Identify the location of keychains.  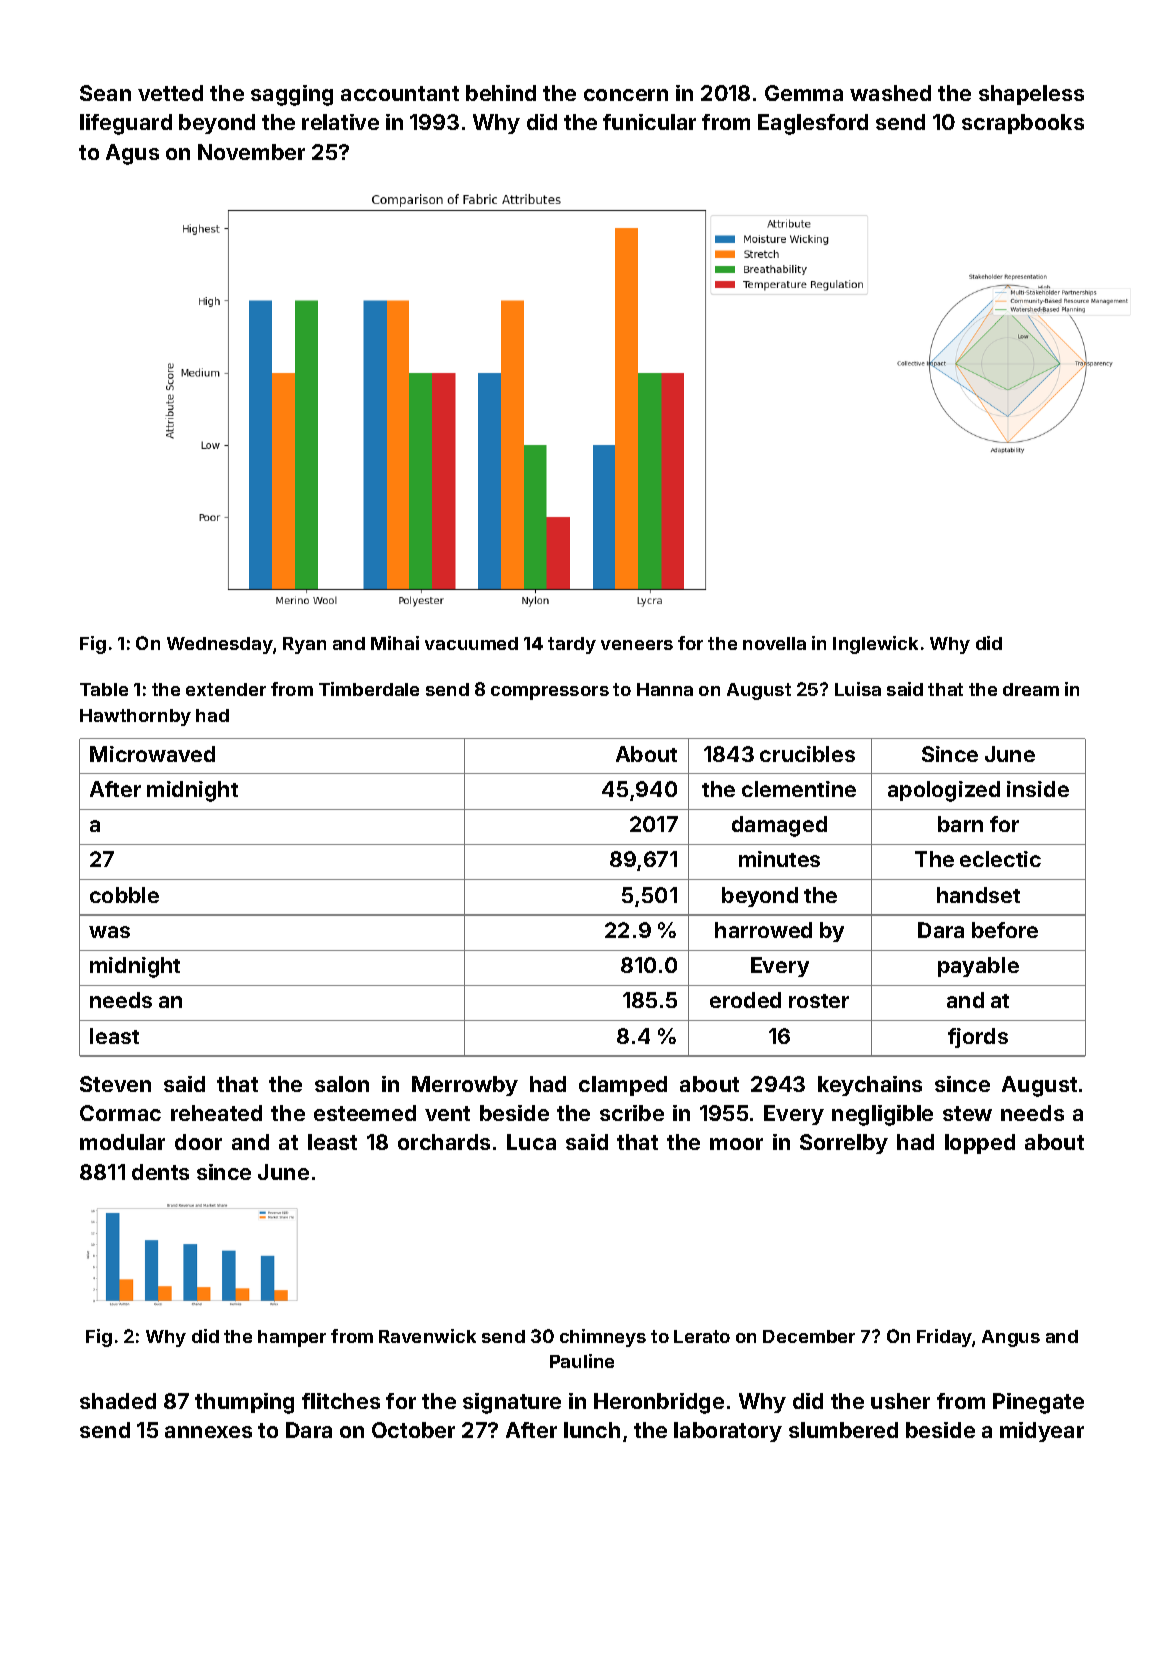
(870, 1086).
